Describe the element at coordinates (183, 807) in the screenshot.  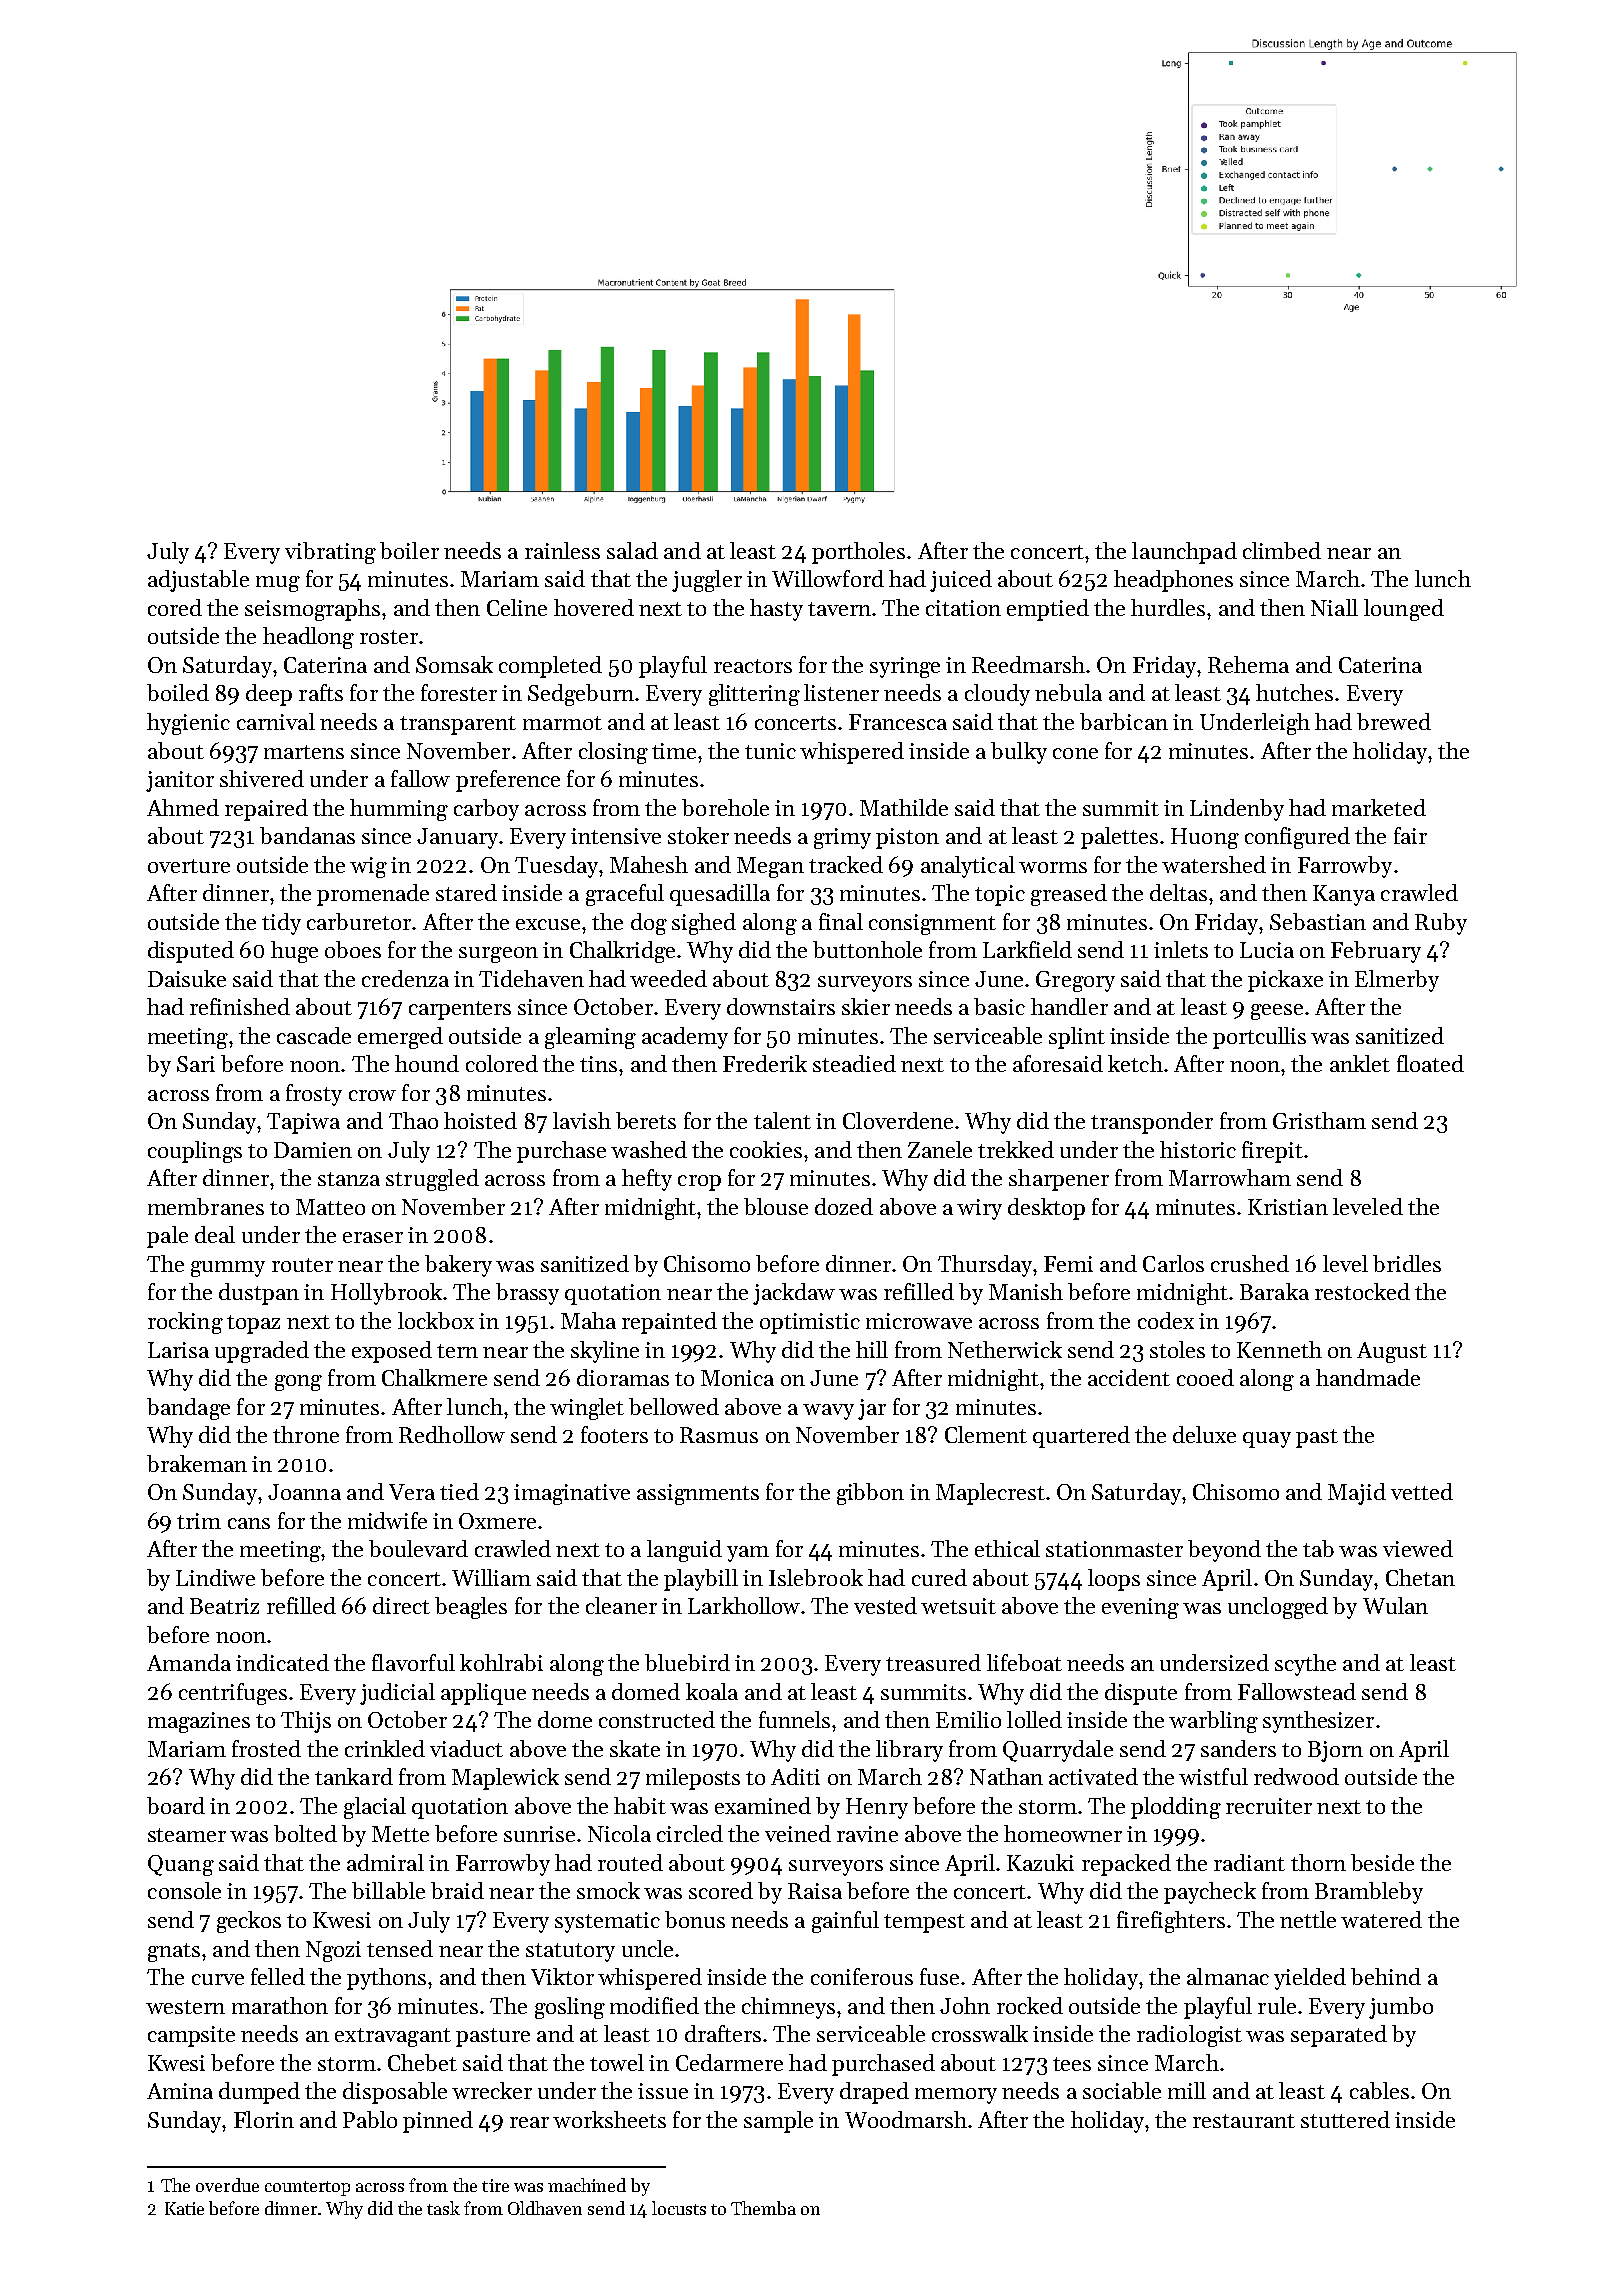
I see `Ahmed` at that location.
